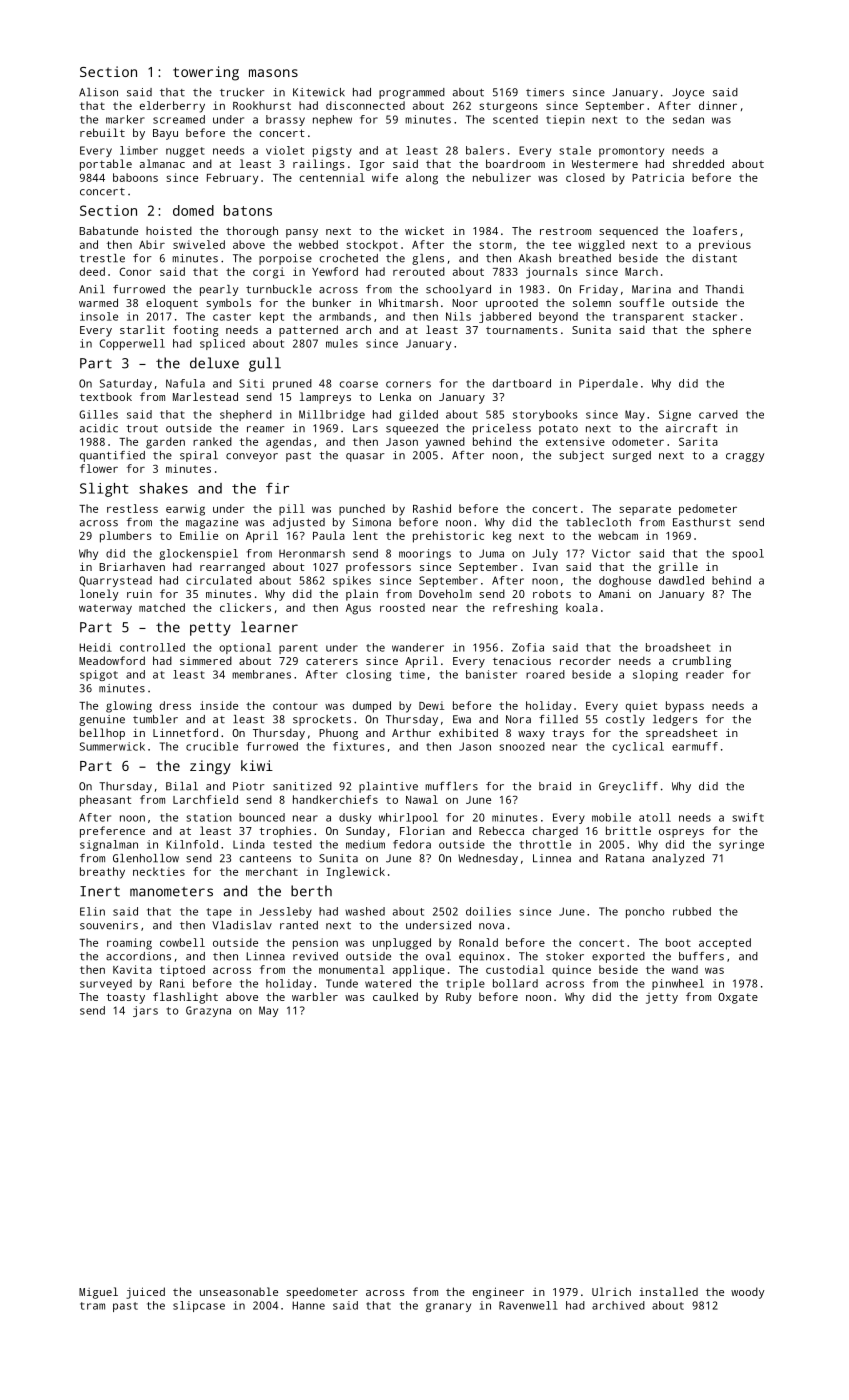 The height and width of the screenshot is (1400, 849). Describe the element at coordinates (502, 537) in the screenshot. I see `keg` at that location.
